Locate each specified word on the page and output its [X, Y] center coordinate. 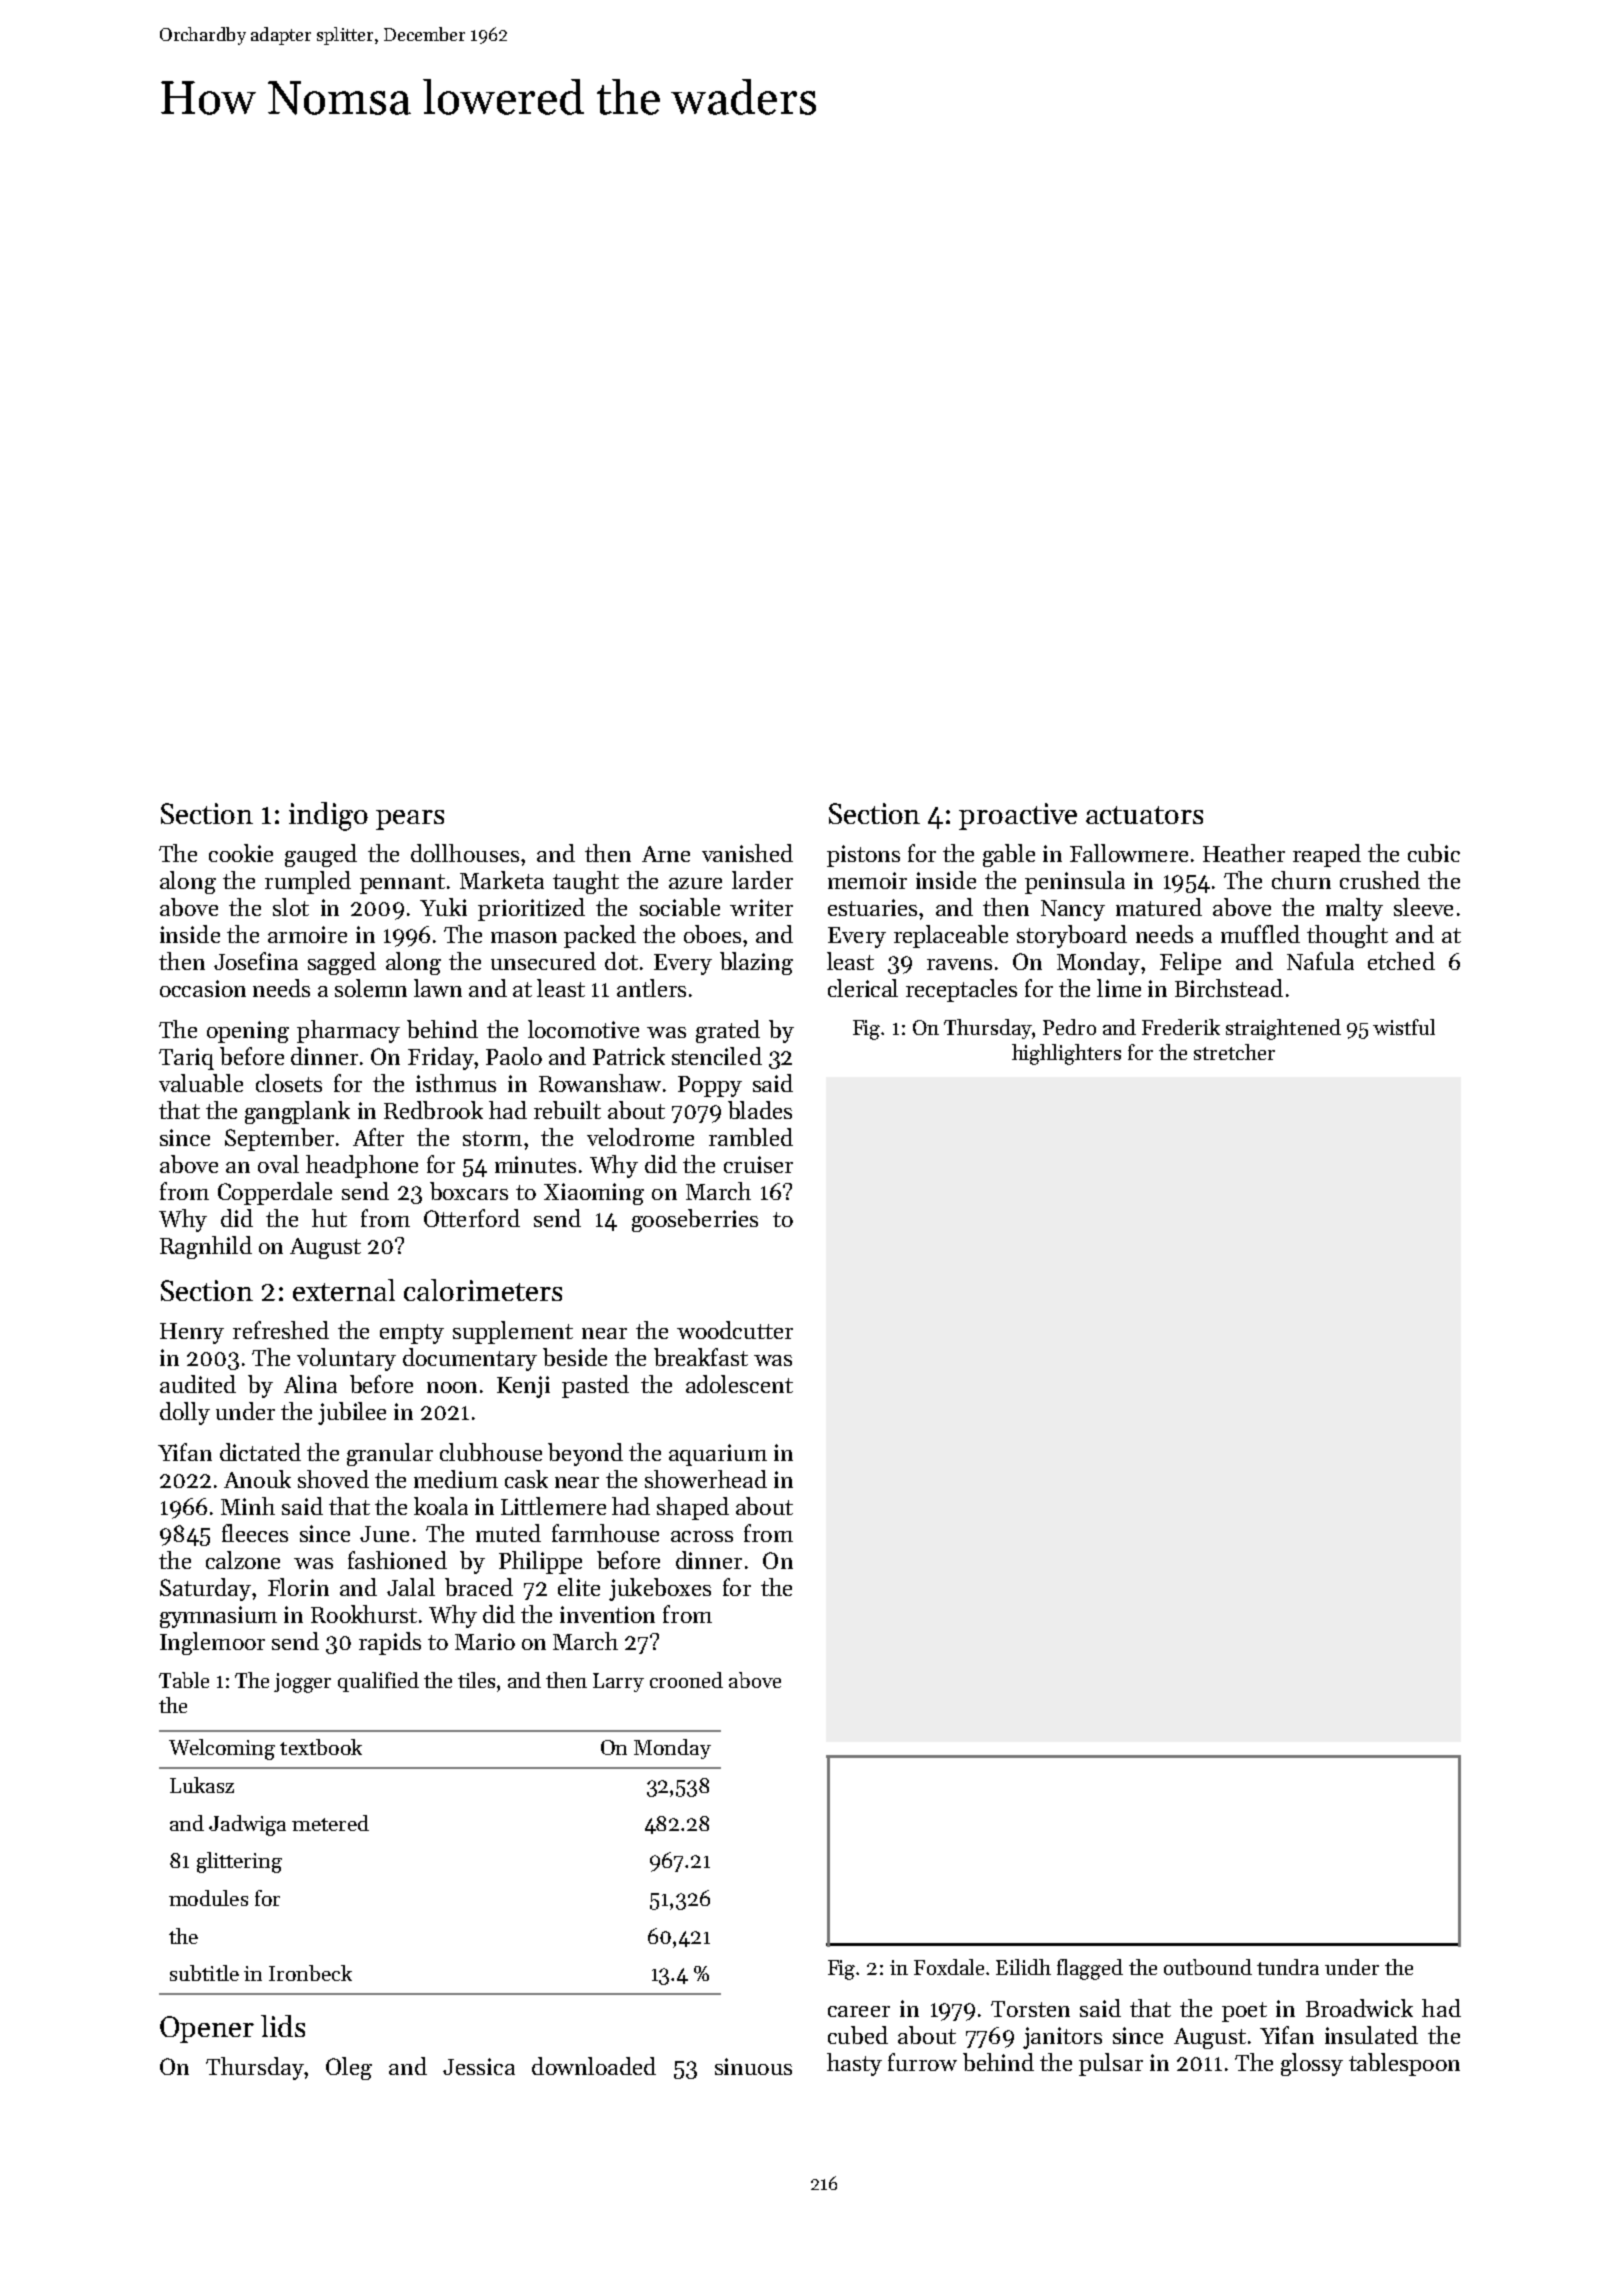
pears [410, 820]
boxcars [469, 1191]
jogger [302, 1683]
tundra [1288, 1967]
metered [330, 1823]
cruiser [758, 1164]
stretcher [1234, 1052]
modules [208, 1898]
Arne [666, 854]
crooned [686, 1680]
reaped [1327, 855]
